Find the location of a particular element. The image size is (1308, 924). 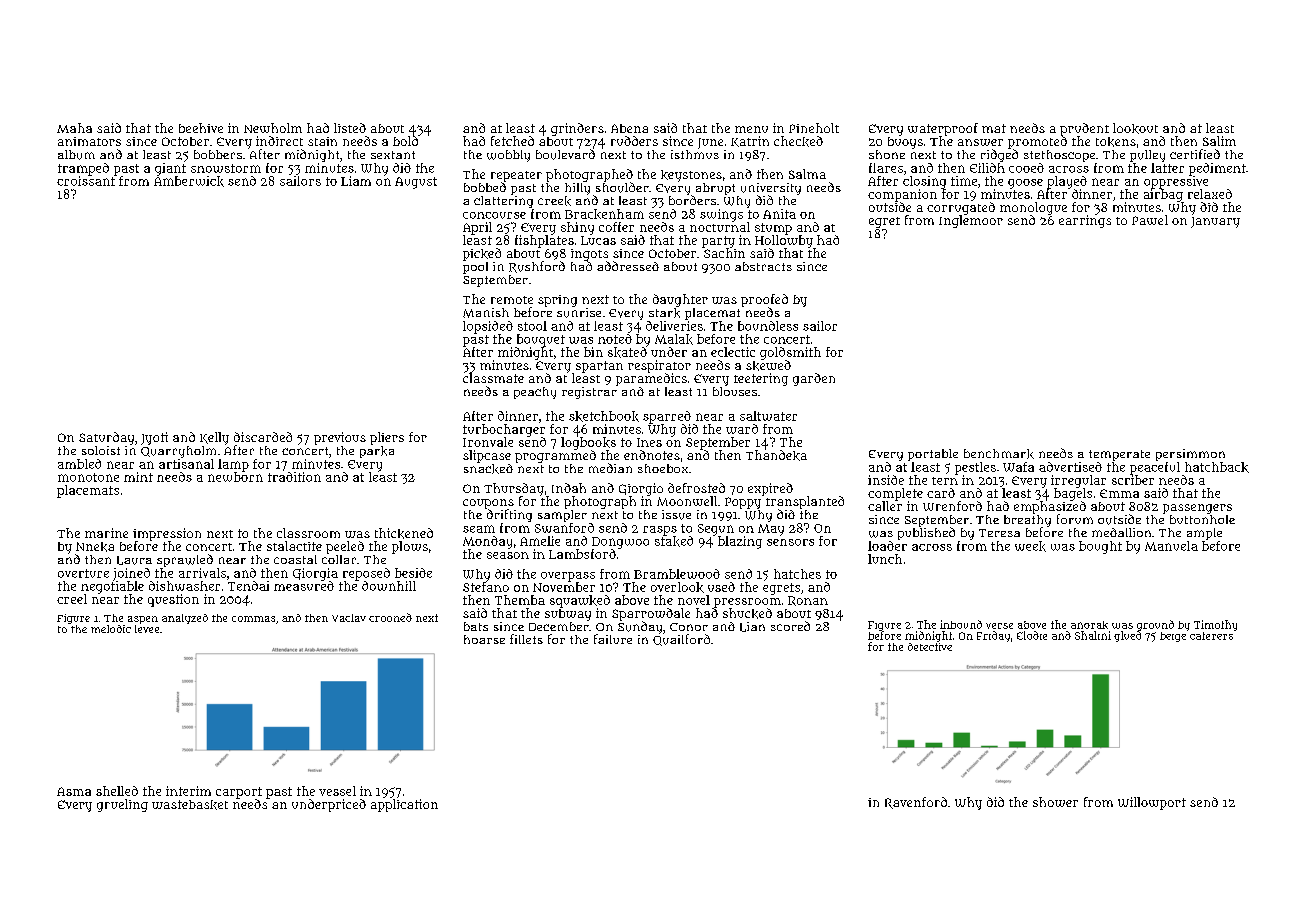

ambled is located at coordinates (79, 464).
